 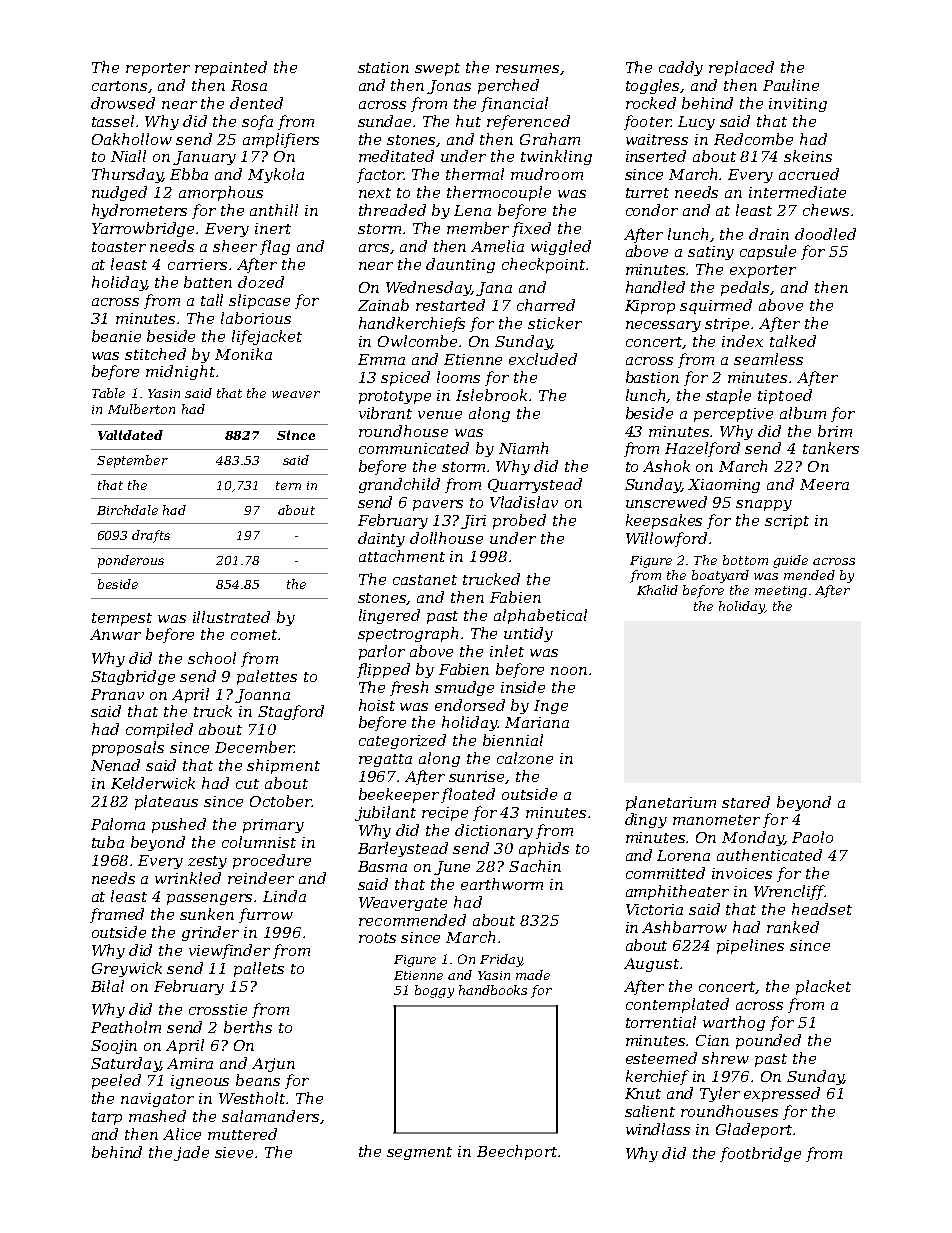 What do you see at coordinates (527, 69) in the image?
I see `resumes` at bounding box center [527, 69].
